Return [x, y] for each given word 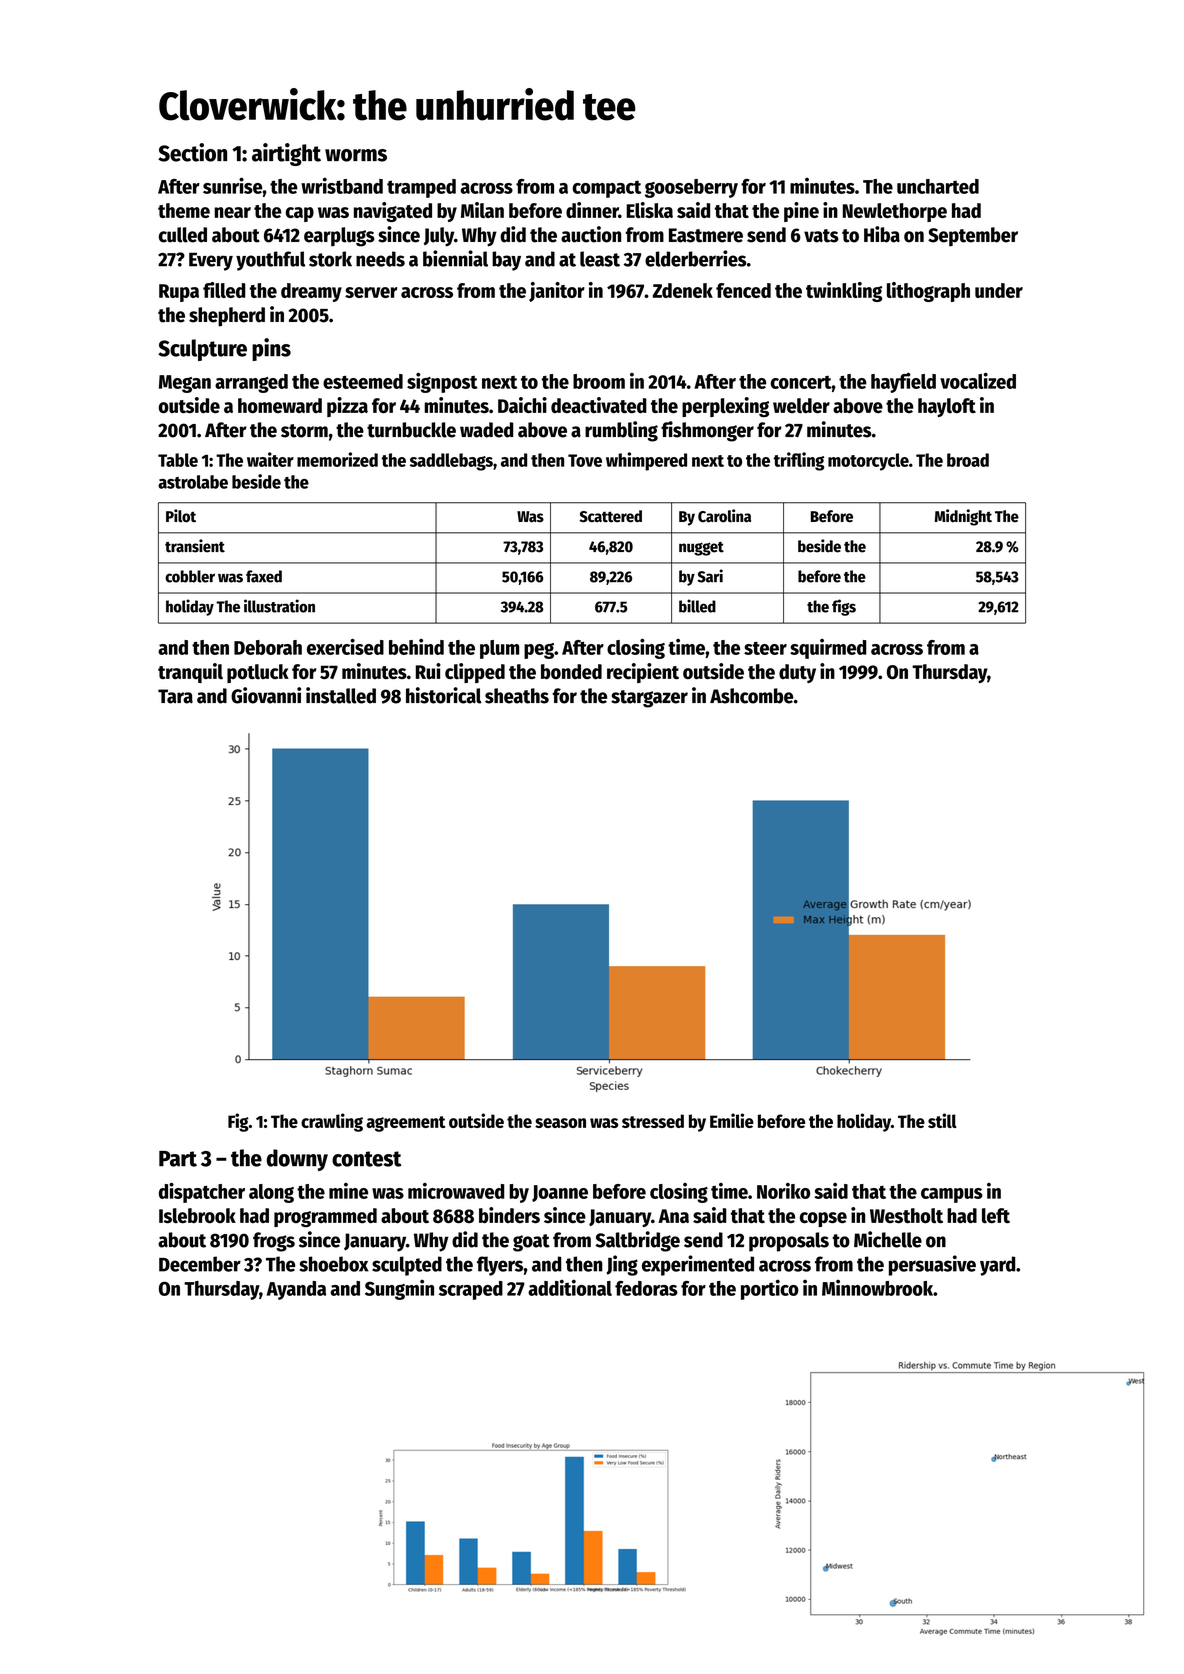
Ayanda [296, 1290]
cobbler [190, 576]
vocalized [978, 381]
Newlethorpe [895, 212]
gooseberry [691, 188]
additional [570, 1287]
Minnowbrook [877, 1287]
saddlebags [451, 462]
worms [356, 155]
